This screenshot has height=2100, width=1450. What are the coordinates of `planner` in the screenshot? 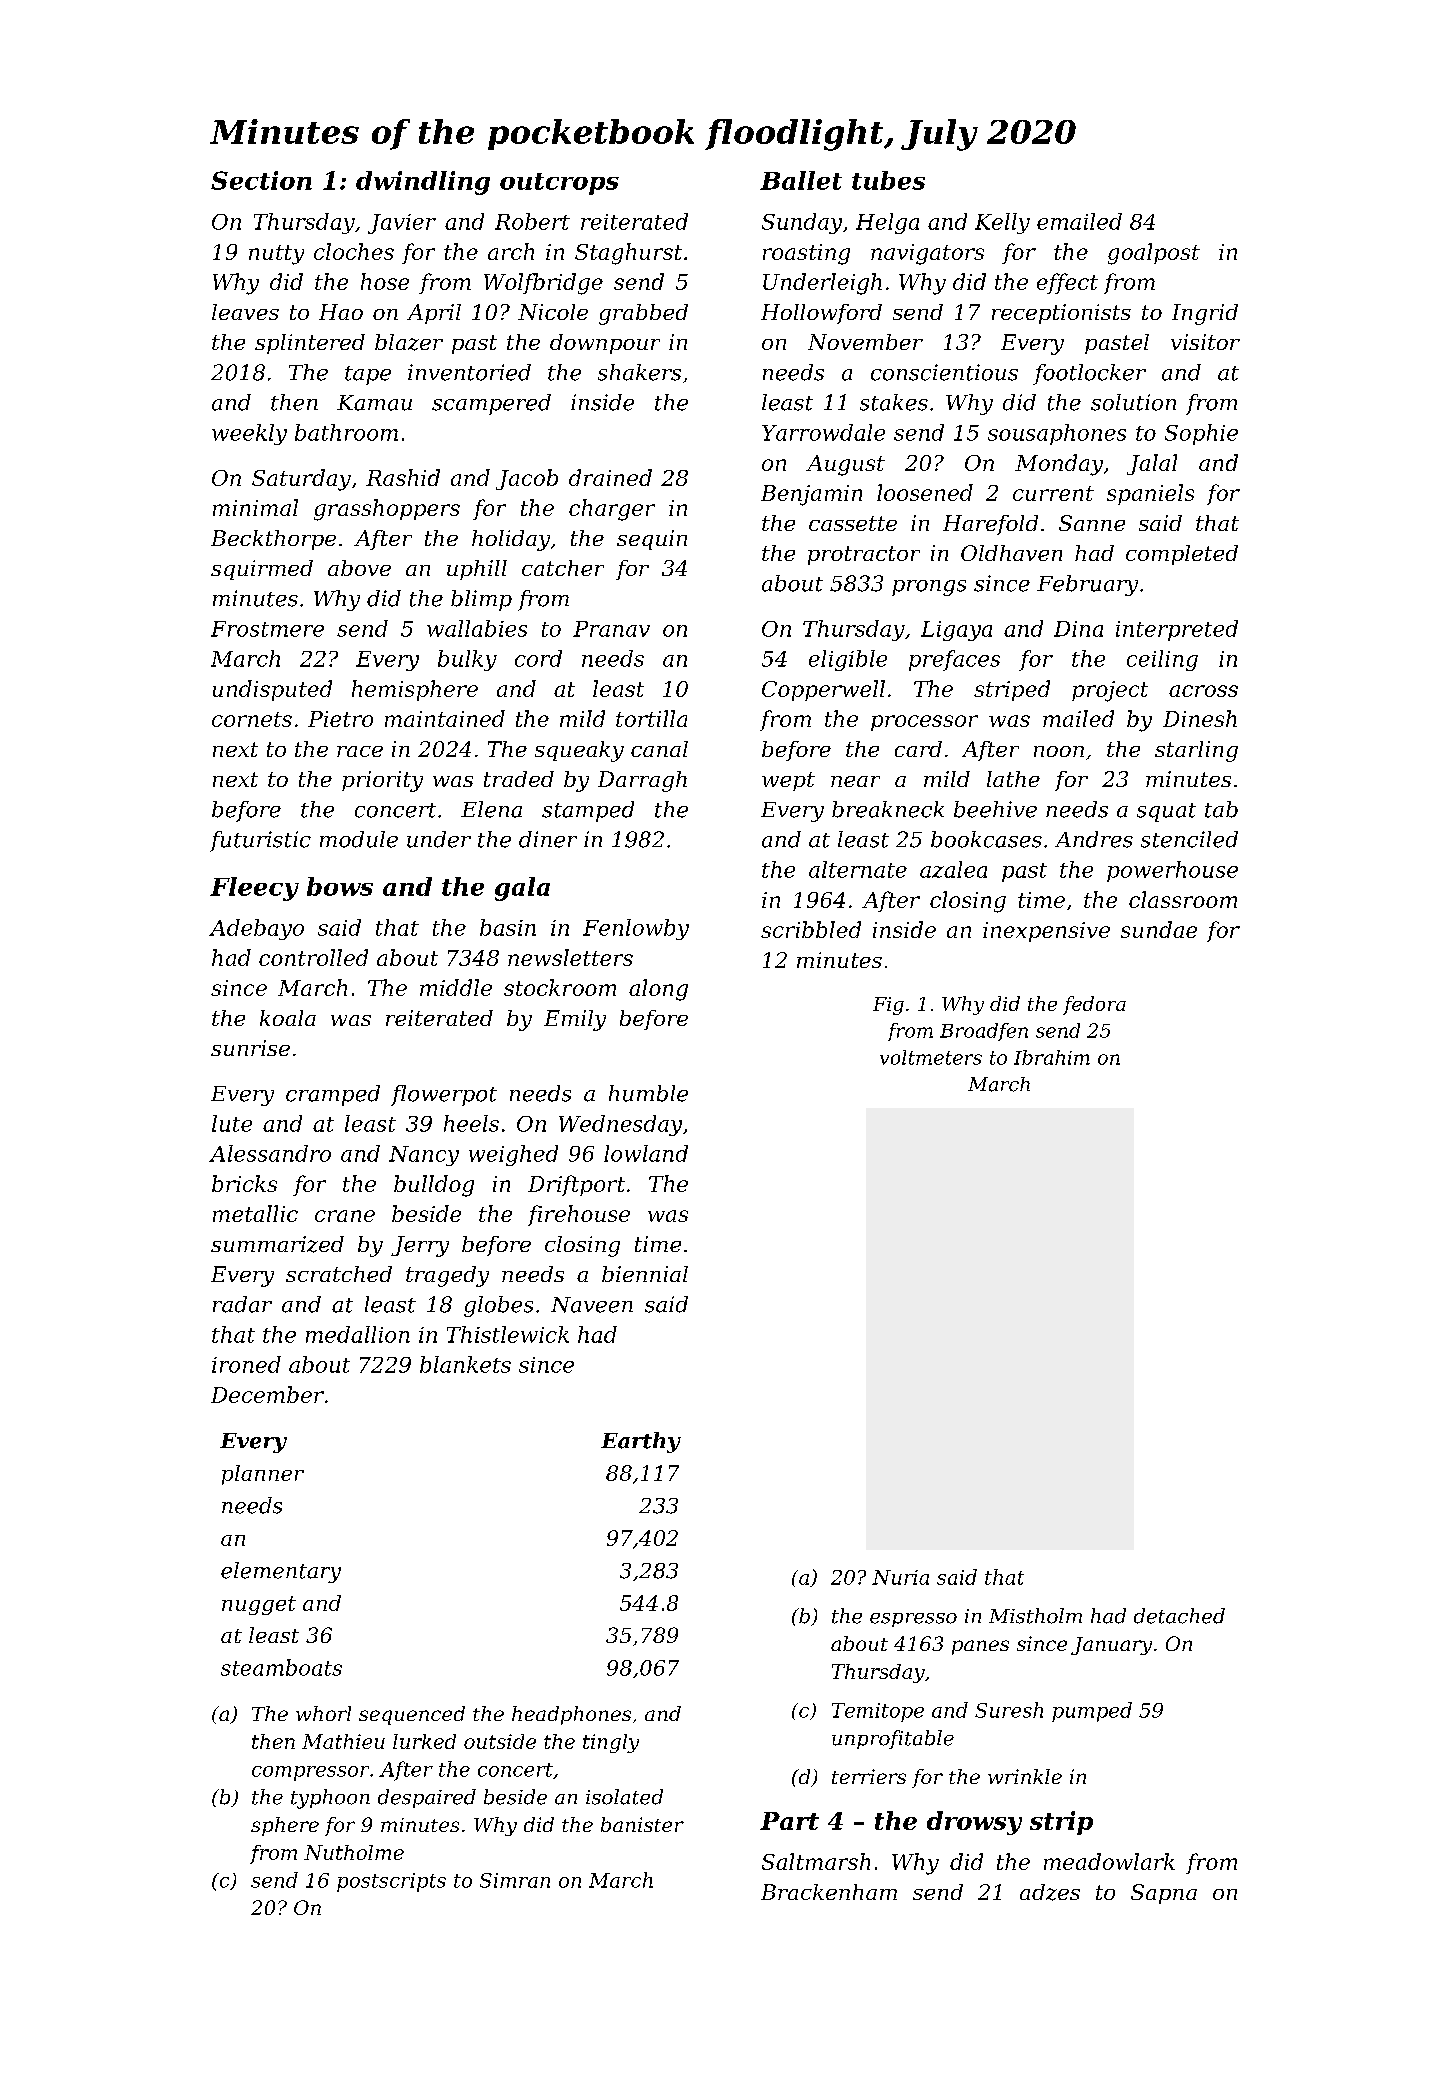 It's located at (263, 1475).
